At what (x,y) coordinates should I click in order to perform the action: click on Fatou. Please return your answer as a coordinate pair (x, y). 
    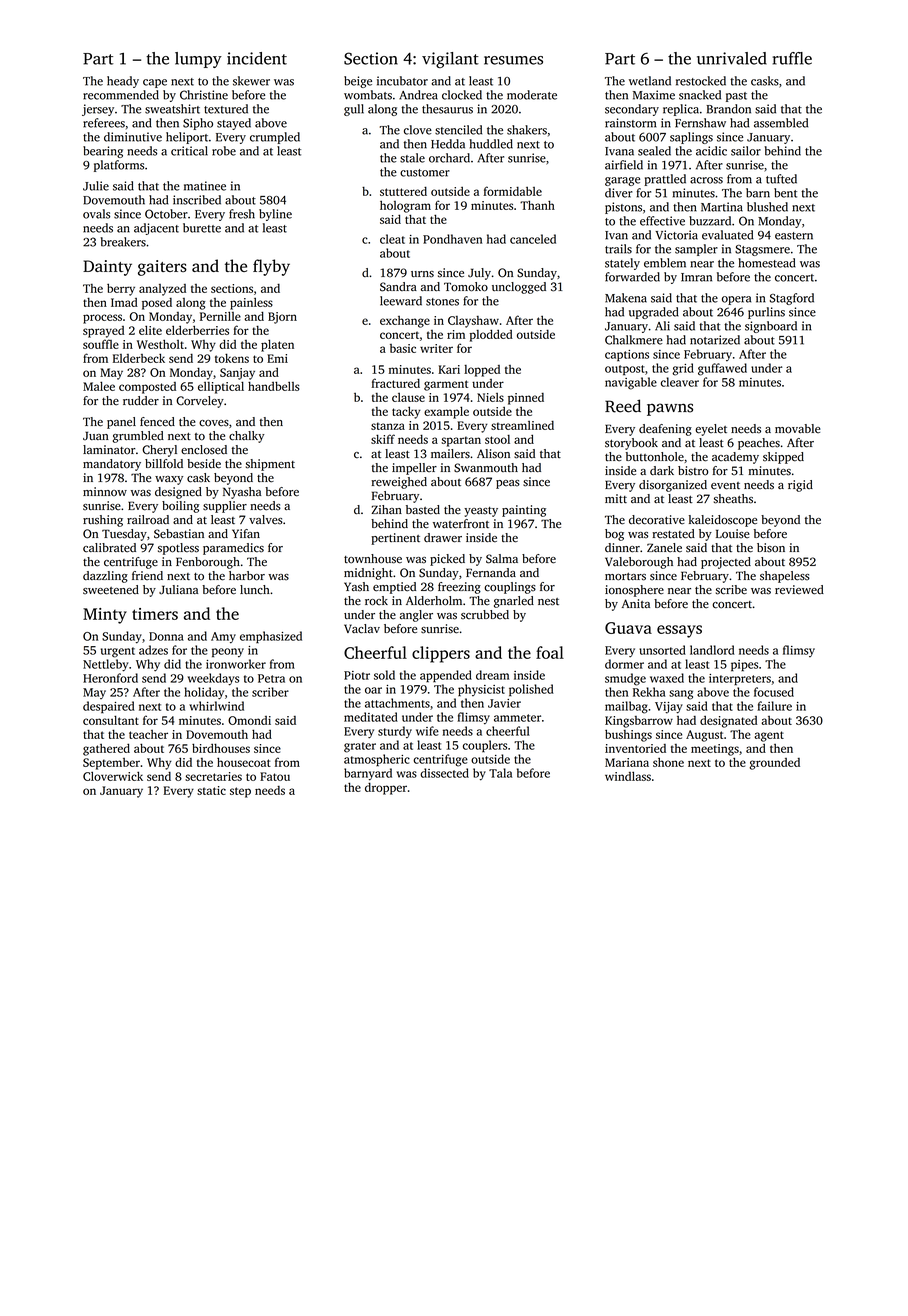
    Looking at the image, I should click on (275, 776).
